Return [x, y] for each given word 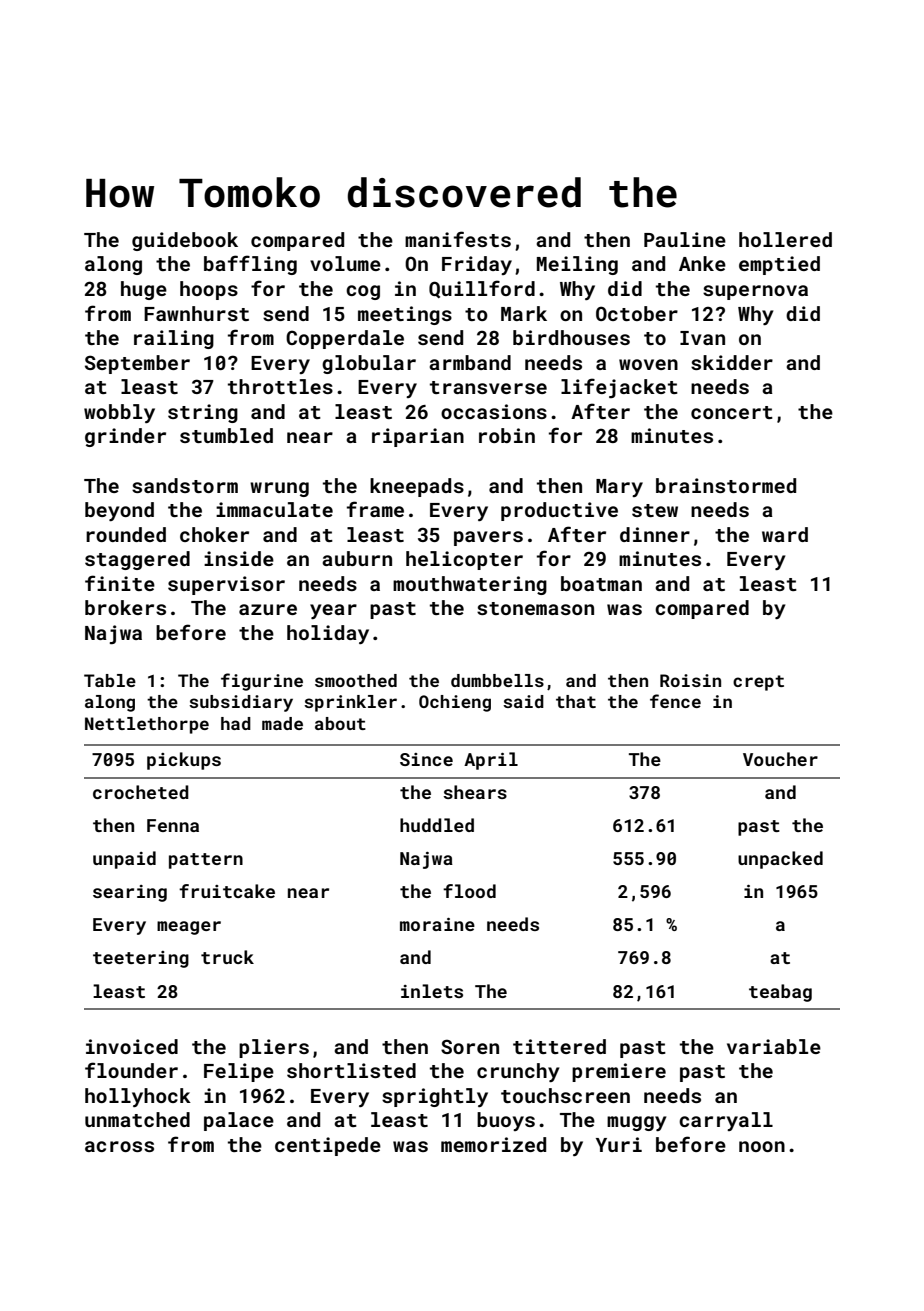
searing [130, 893]
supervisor [226, 585]
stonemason [535, 608]
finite [120, 583]
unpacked [780, 860]
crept [758, 683]
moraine [437, 924]
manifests [458, 239]
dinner [655, 534]
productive [559, 511]
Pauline [685, 239]
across [119, 1146]
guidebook [185, 241]
